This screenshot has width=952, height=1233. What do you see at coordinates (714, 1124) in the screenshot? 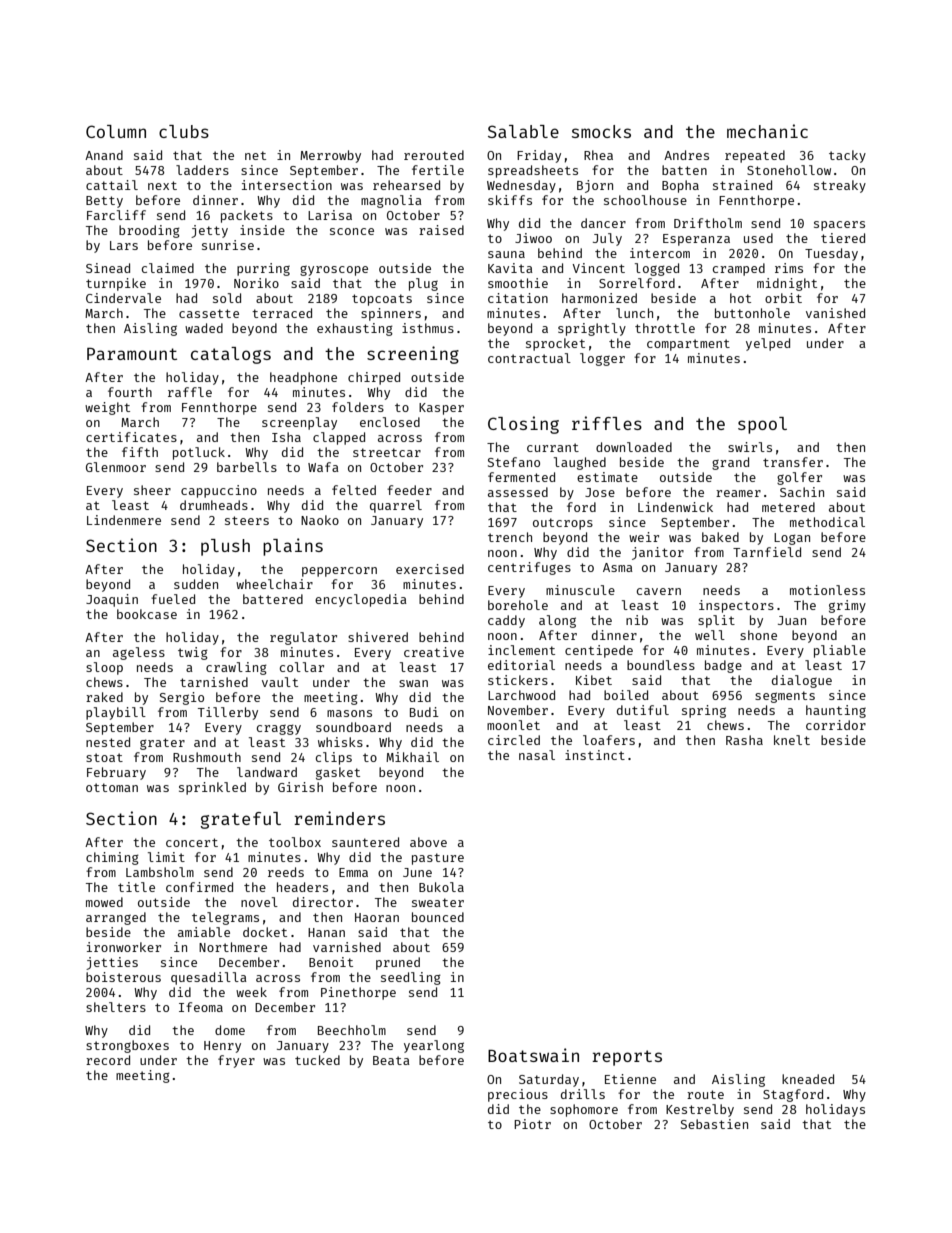
I see `Sebastien` at bounding box center [714, 1124].
